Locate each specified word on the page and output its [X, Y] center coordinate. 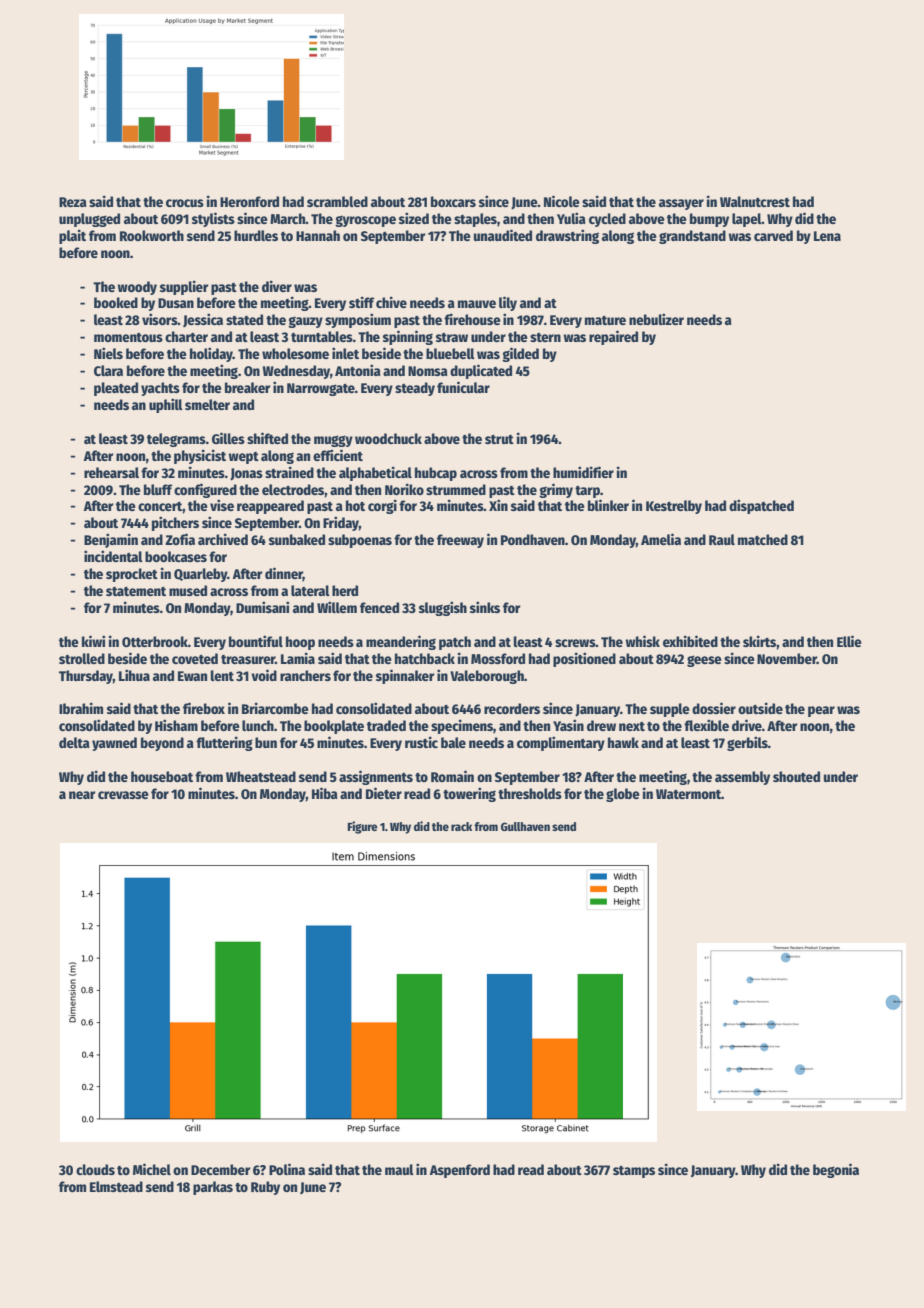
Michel [152, 1169]
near [82, 795]
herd [345, 590]
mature [605, 320]
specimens [462, 726]
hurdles [256, 235]
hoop [300, 643]
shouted [796, 776]
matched [763, 539]
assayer [681, 204]
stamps [634, 1172]
